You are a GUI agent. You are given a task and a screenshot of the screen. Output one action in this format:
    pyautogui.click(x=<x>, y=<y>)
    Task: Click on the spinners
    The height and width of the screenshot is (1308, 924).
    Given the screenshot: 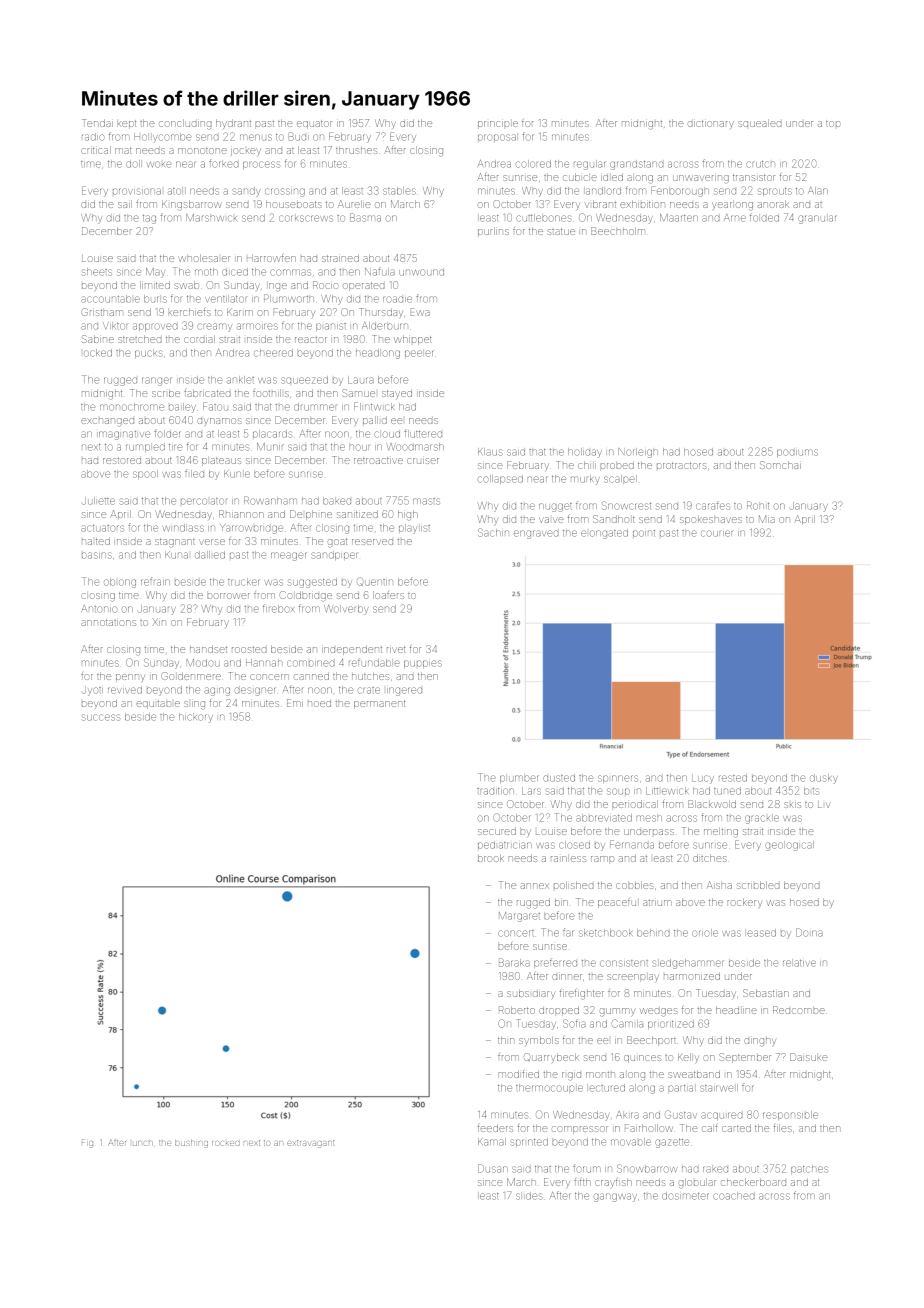 What is the action you would take?
    pyautogui.click(x=617, y=779)
